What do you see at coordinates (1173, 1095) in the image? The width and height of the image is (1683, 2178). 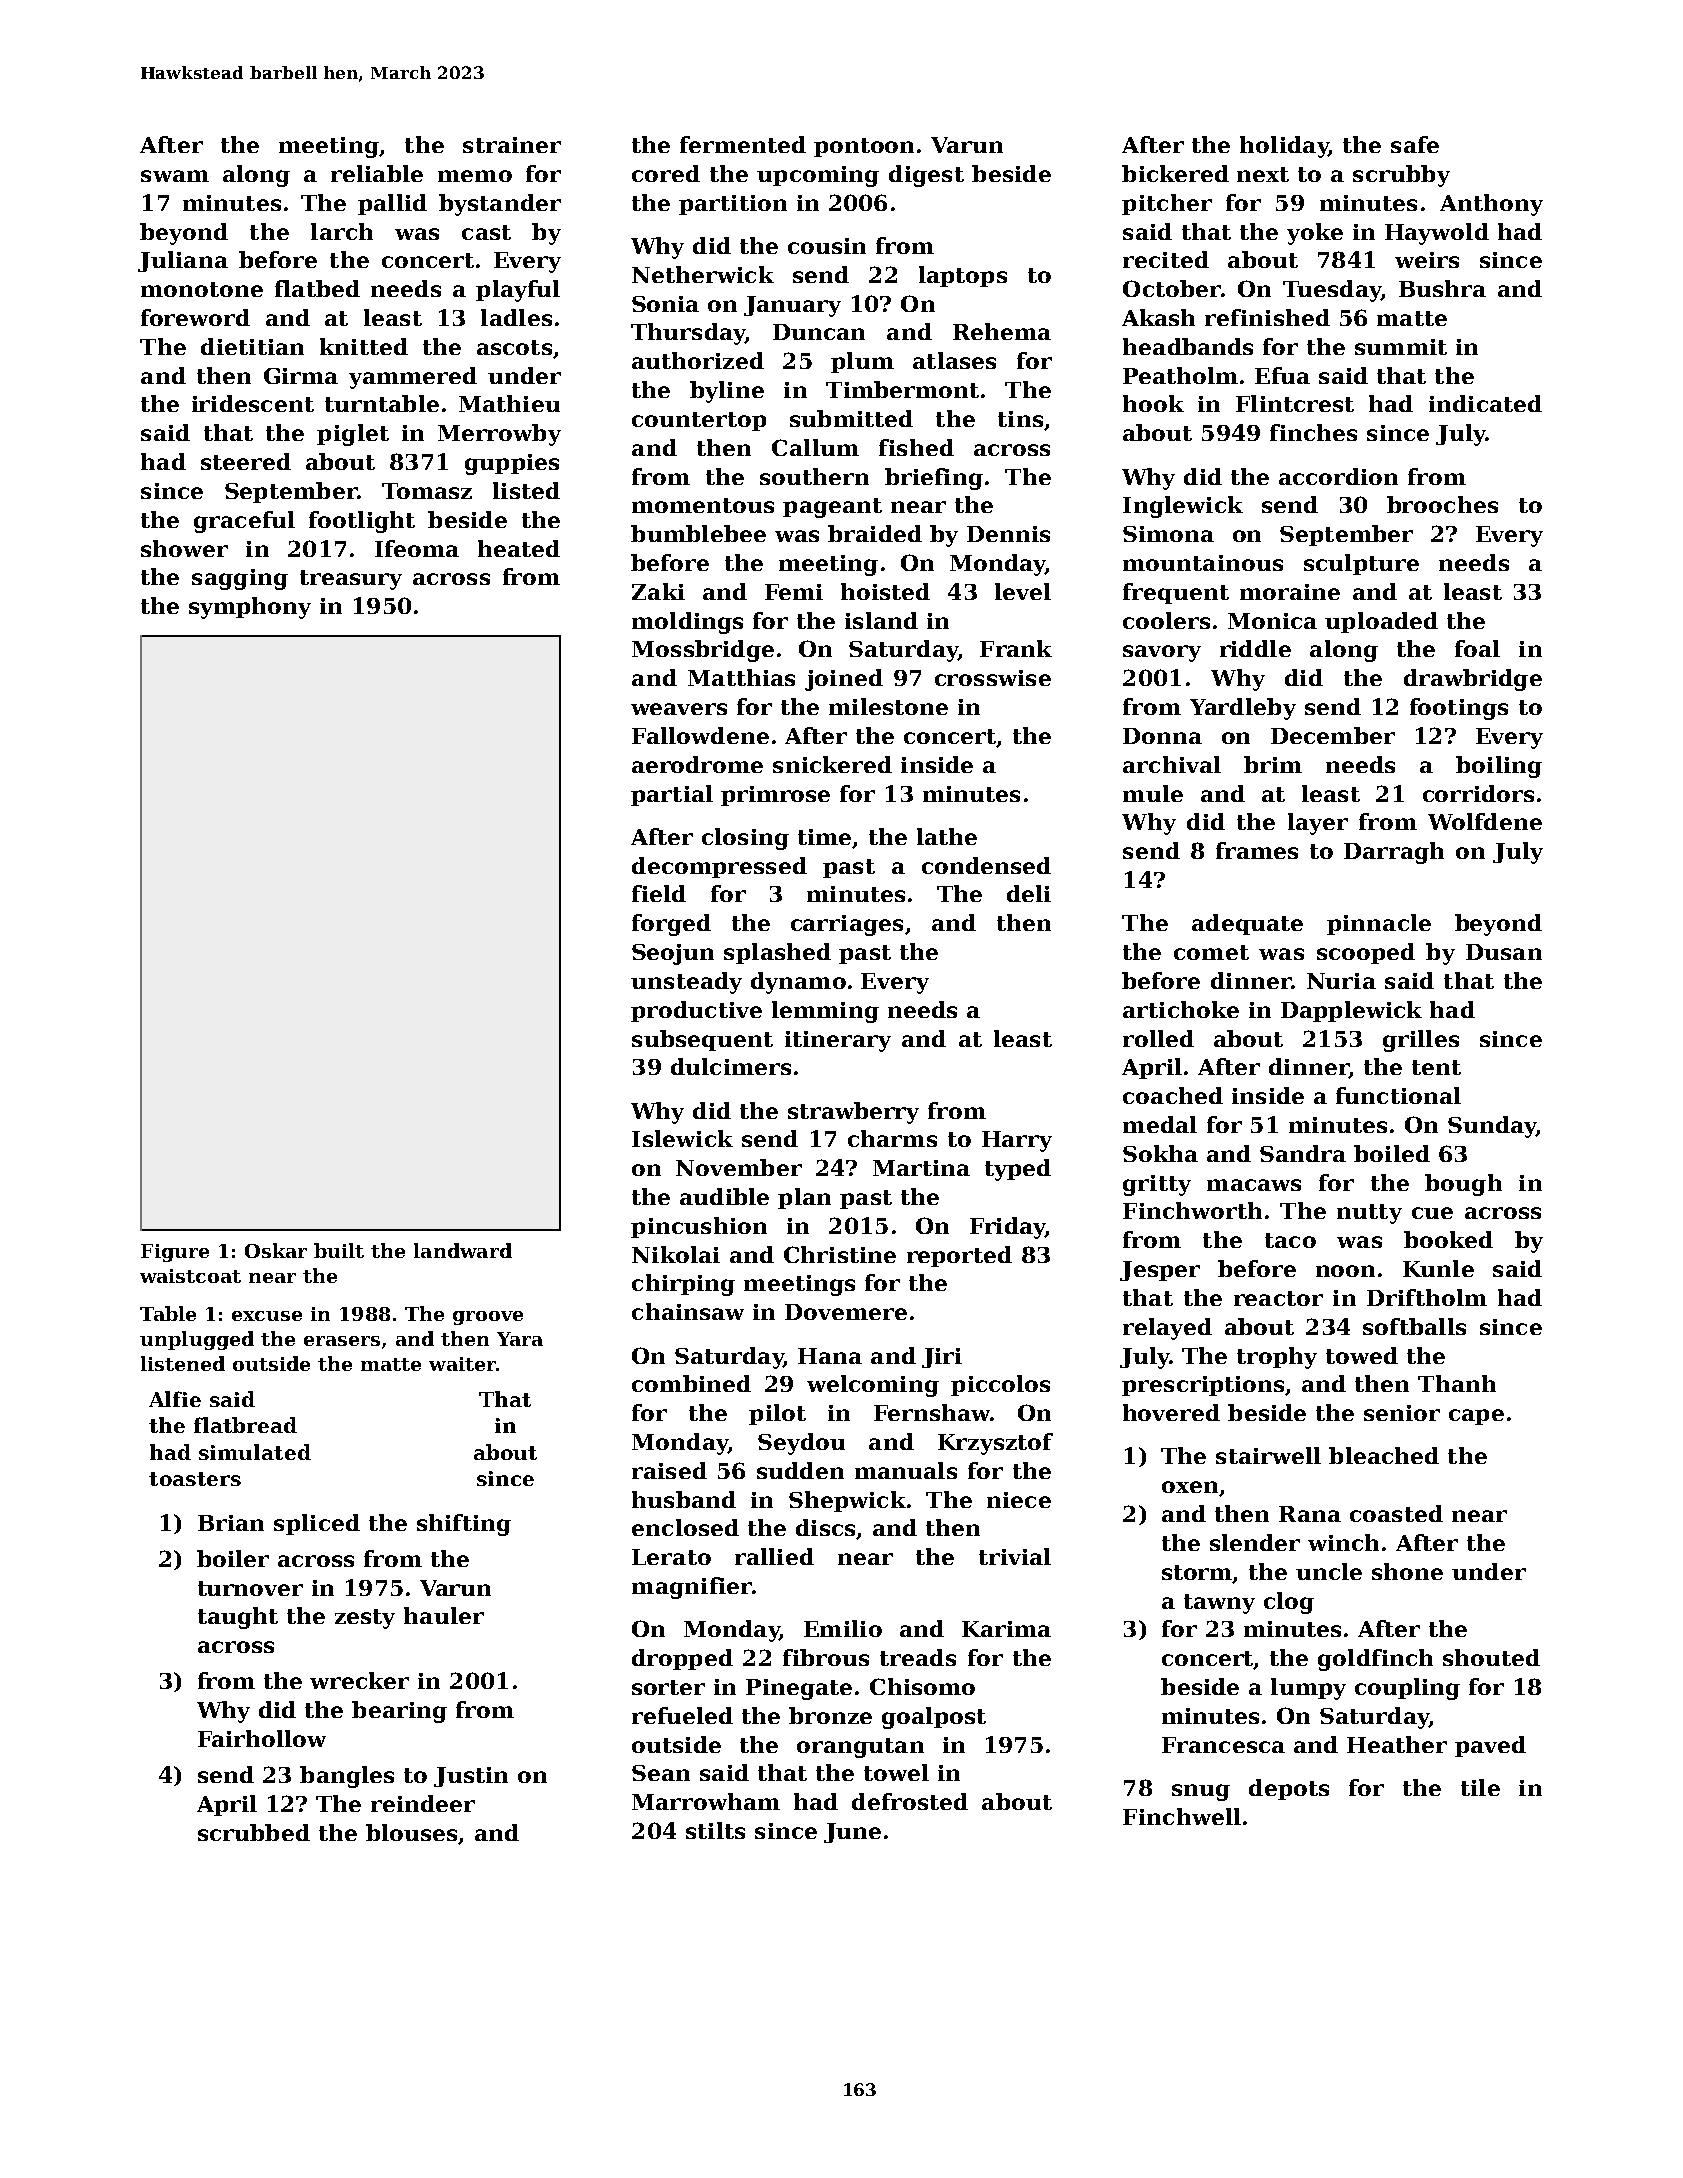 I see `coached` at bounding box center [1173, 1095].
